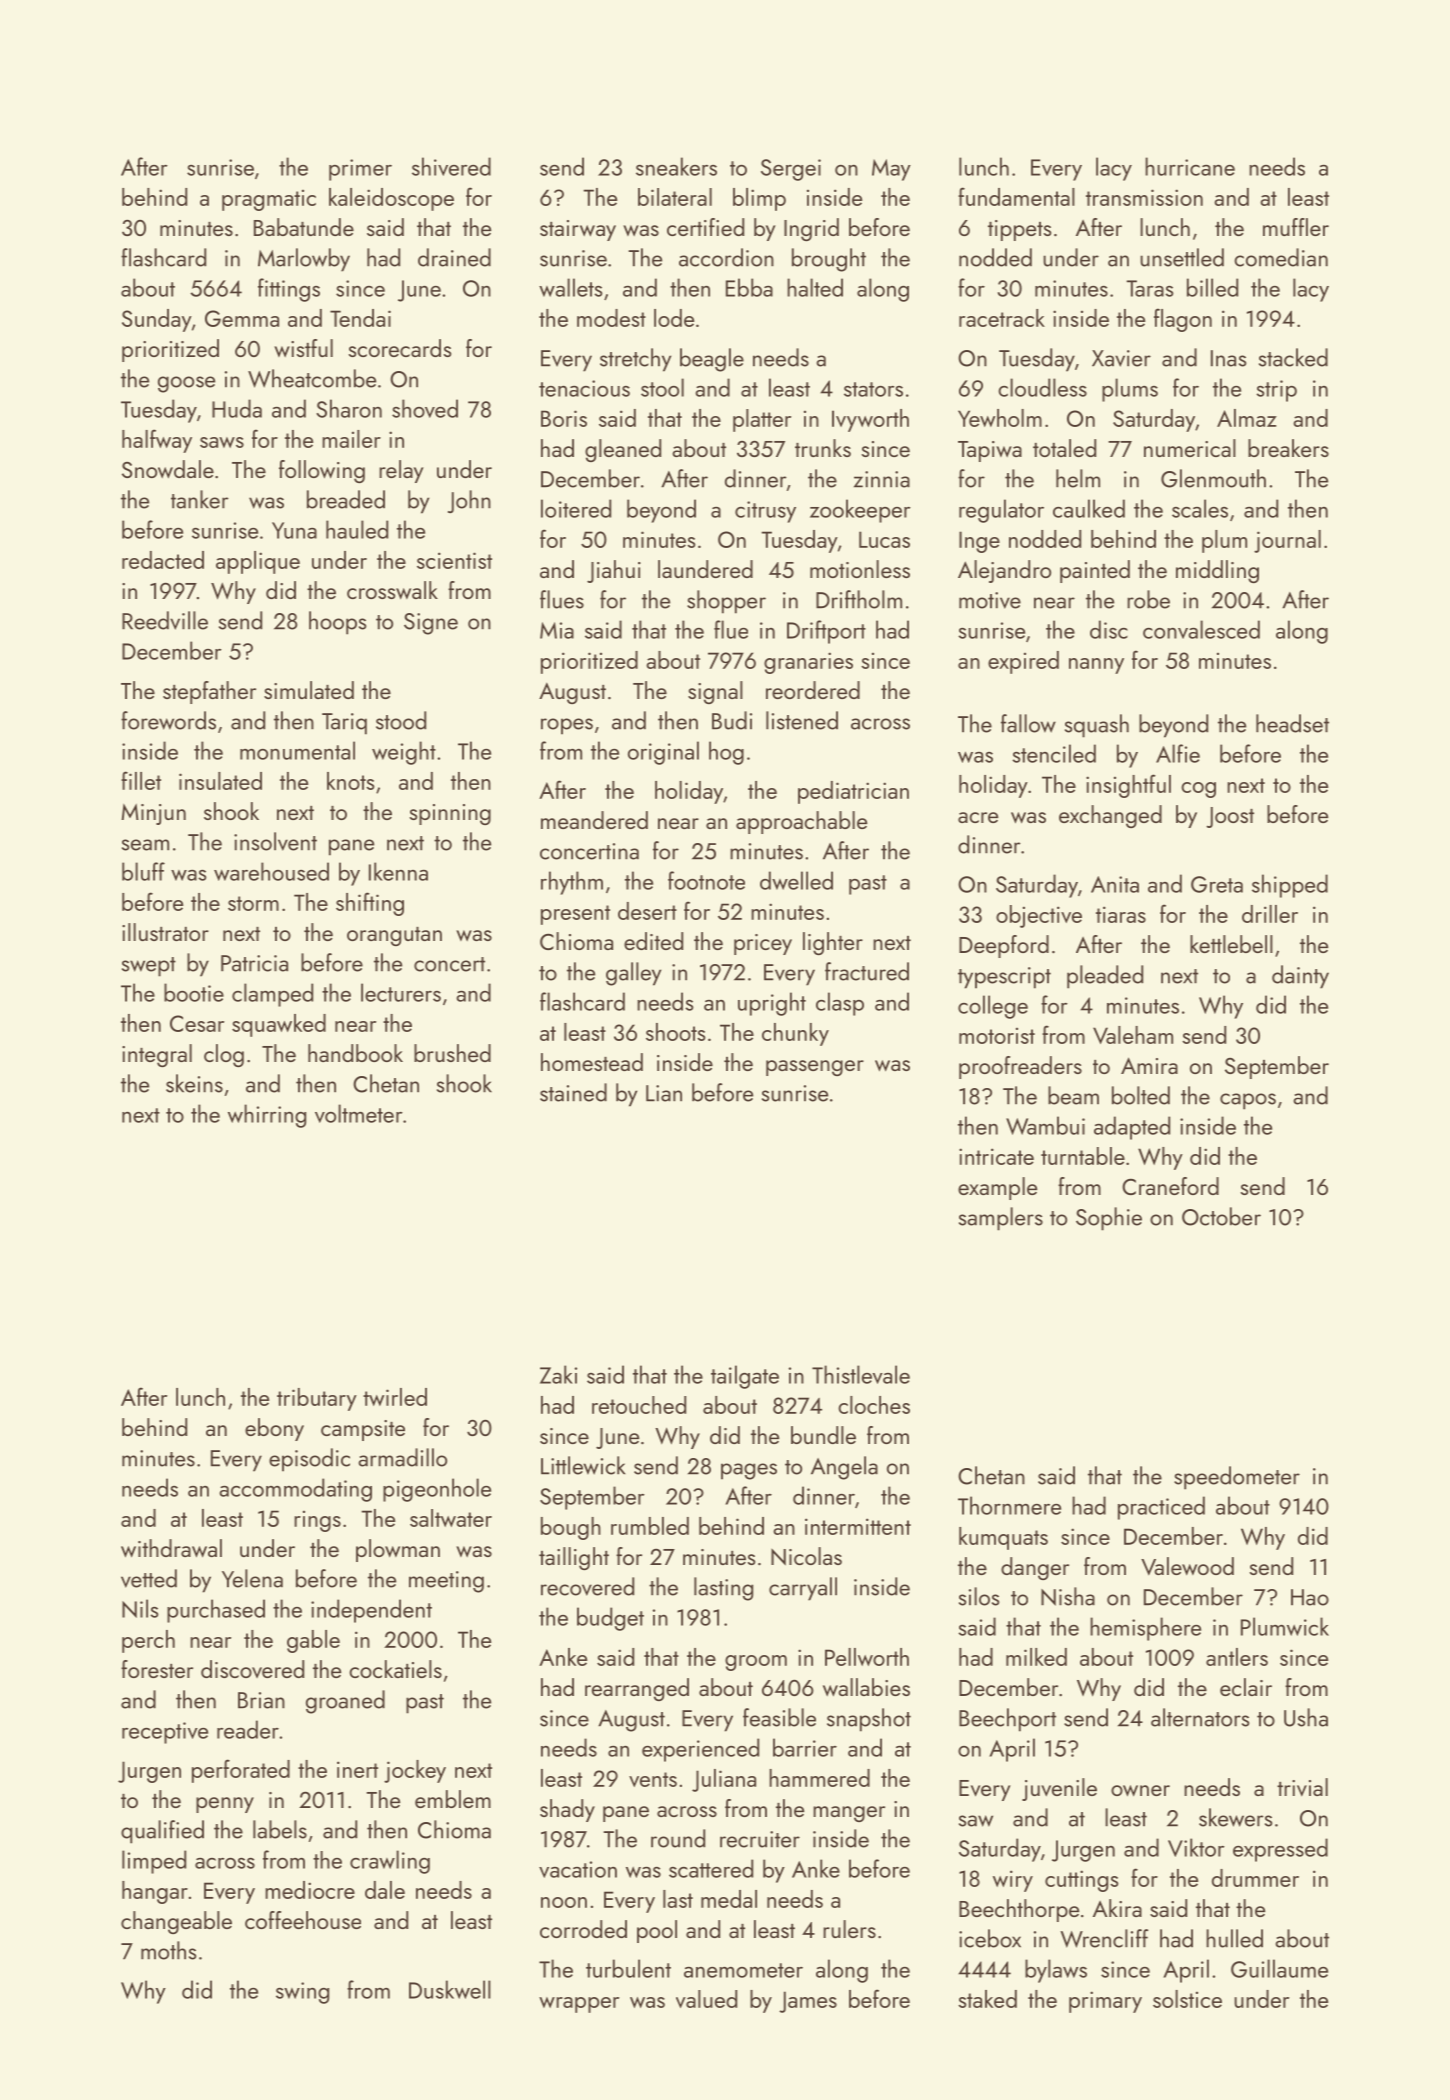 This image has width=1450, height=2100. Describe the element at coordinates (1190, 166) in the image. I see `hurricane` at that location.
